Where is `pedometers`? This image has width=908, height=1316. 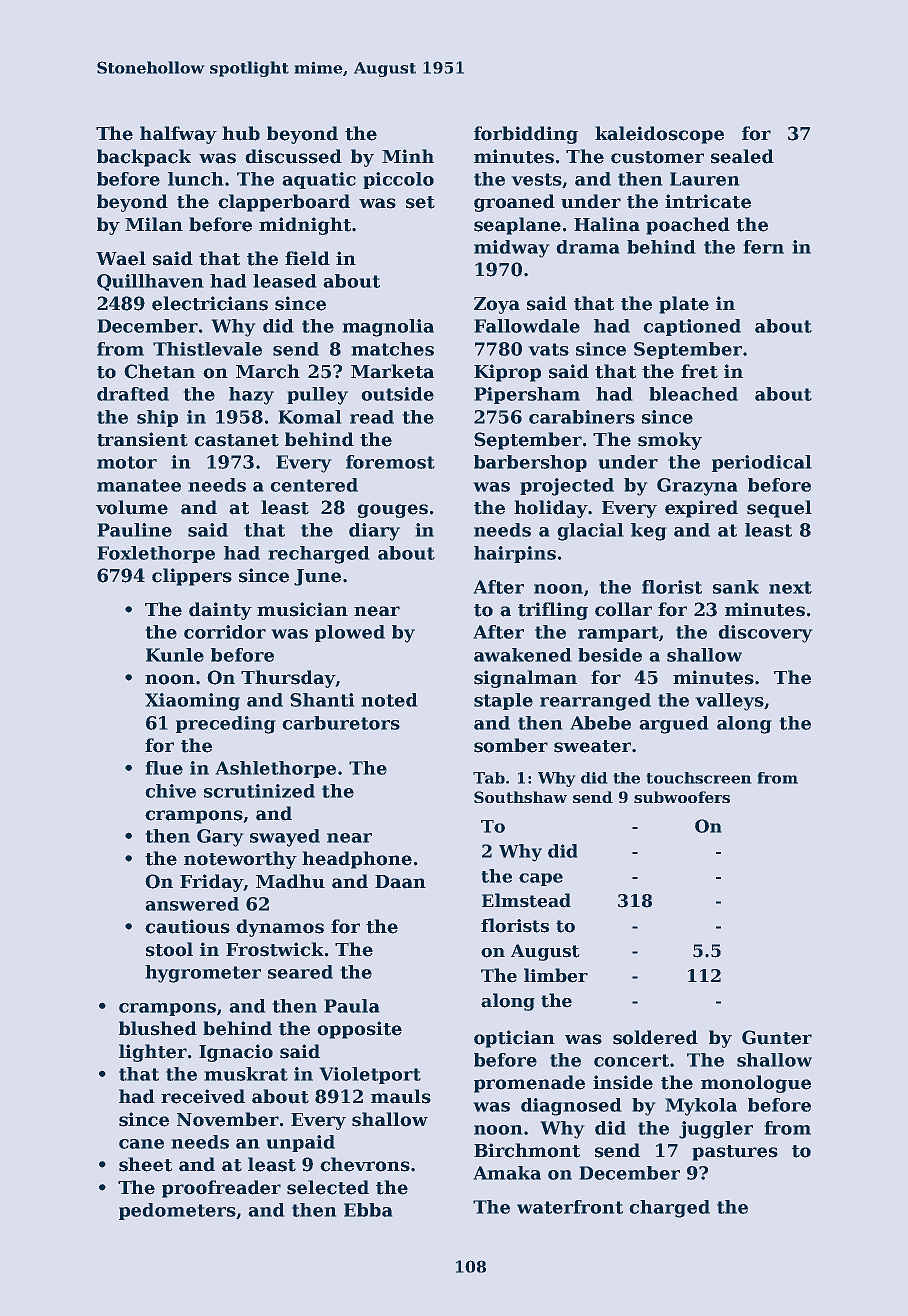
pedometers is located at coordinates (177, 1211).
